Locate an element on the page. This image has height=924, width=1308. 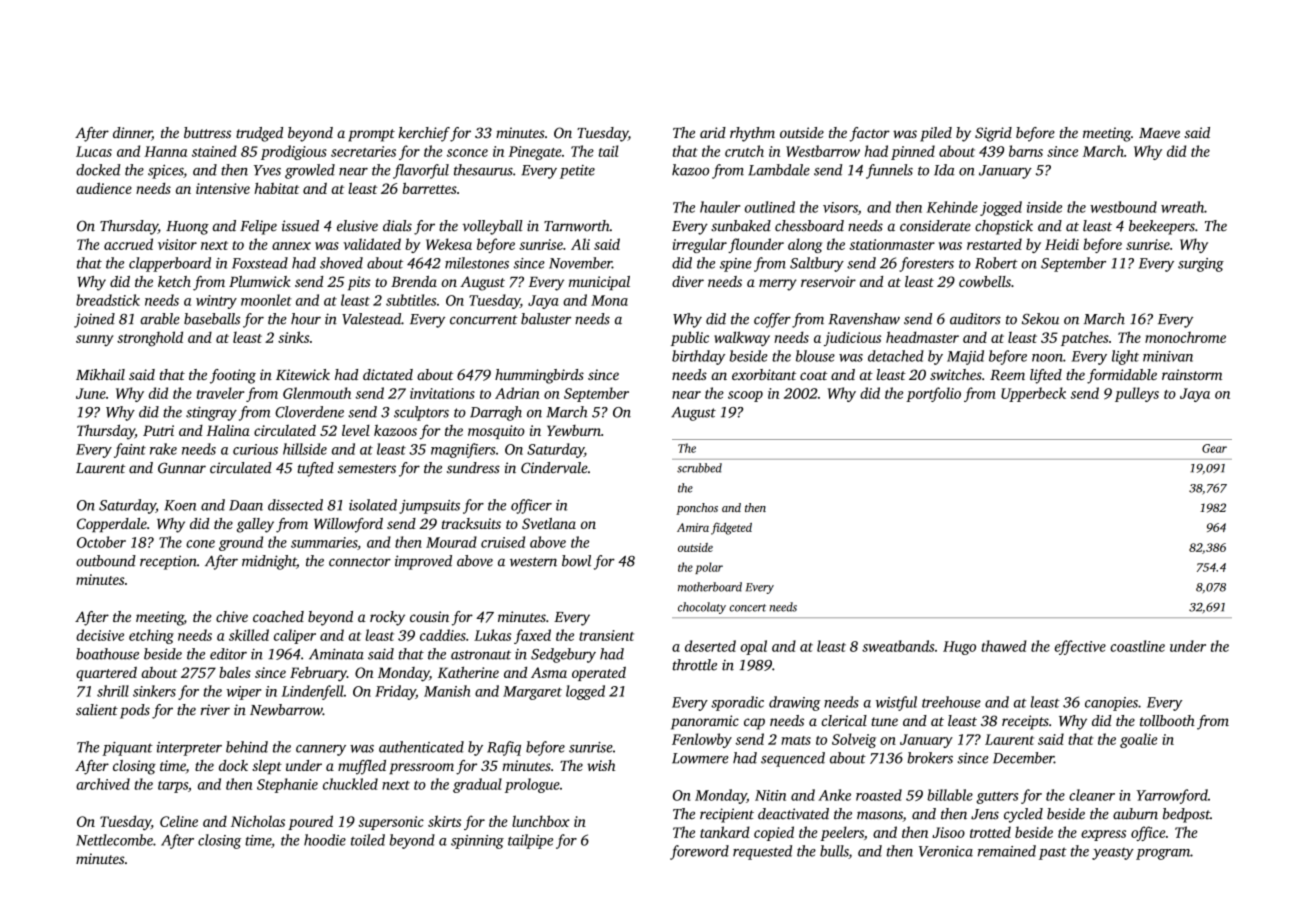
Sigrid is located at coordinates (993, 134).
